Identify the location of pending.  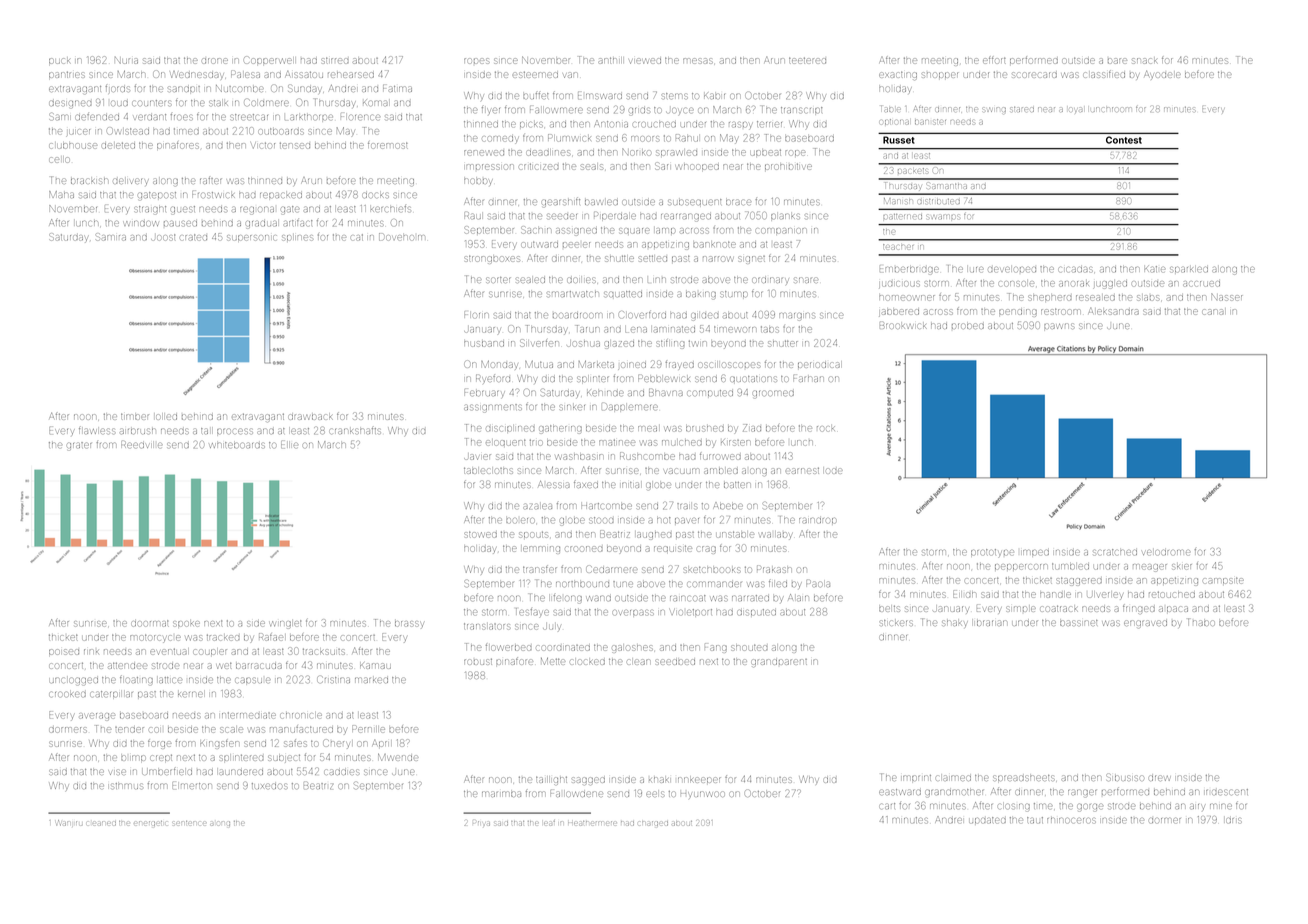
(1018, 313).
